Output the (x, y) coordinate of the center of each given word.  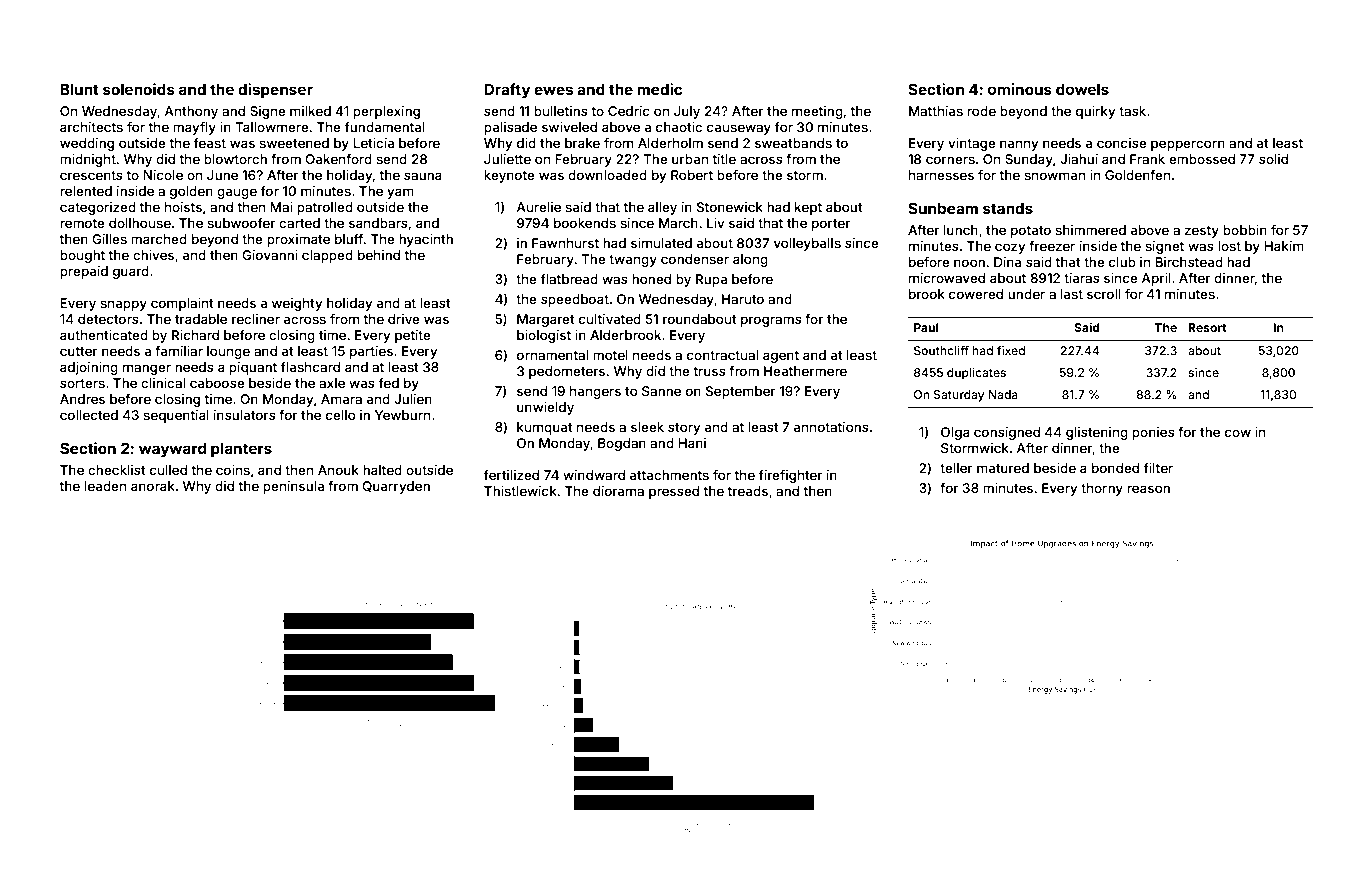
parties (371, 352)
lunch (961, 230)
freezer (1052, 246)
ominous (1020, 89)
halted (382, 470)
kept (808, 208)
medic (659, 89)
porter (831, 225)
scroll (1104, 294)
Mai (281, 207)
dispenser (275, 90)
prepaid (84, 272)
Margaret (546, 320)
